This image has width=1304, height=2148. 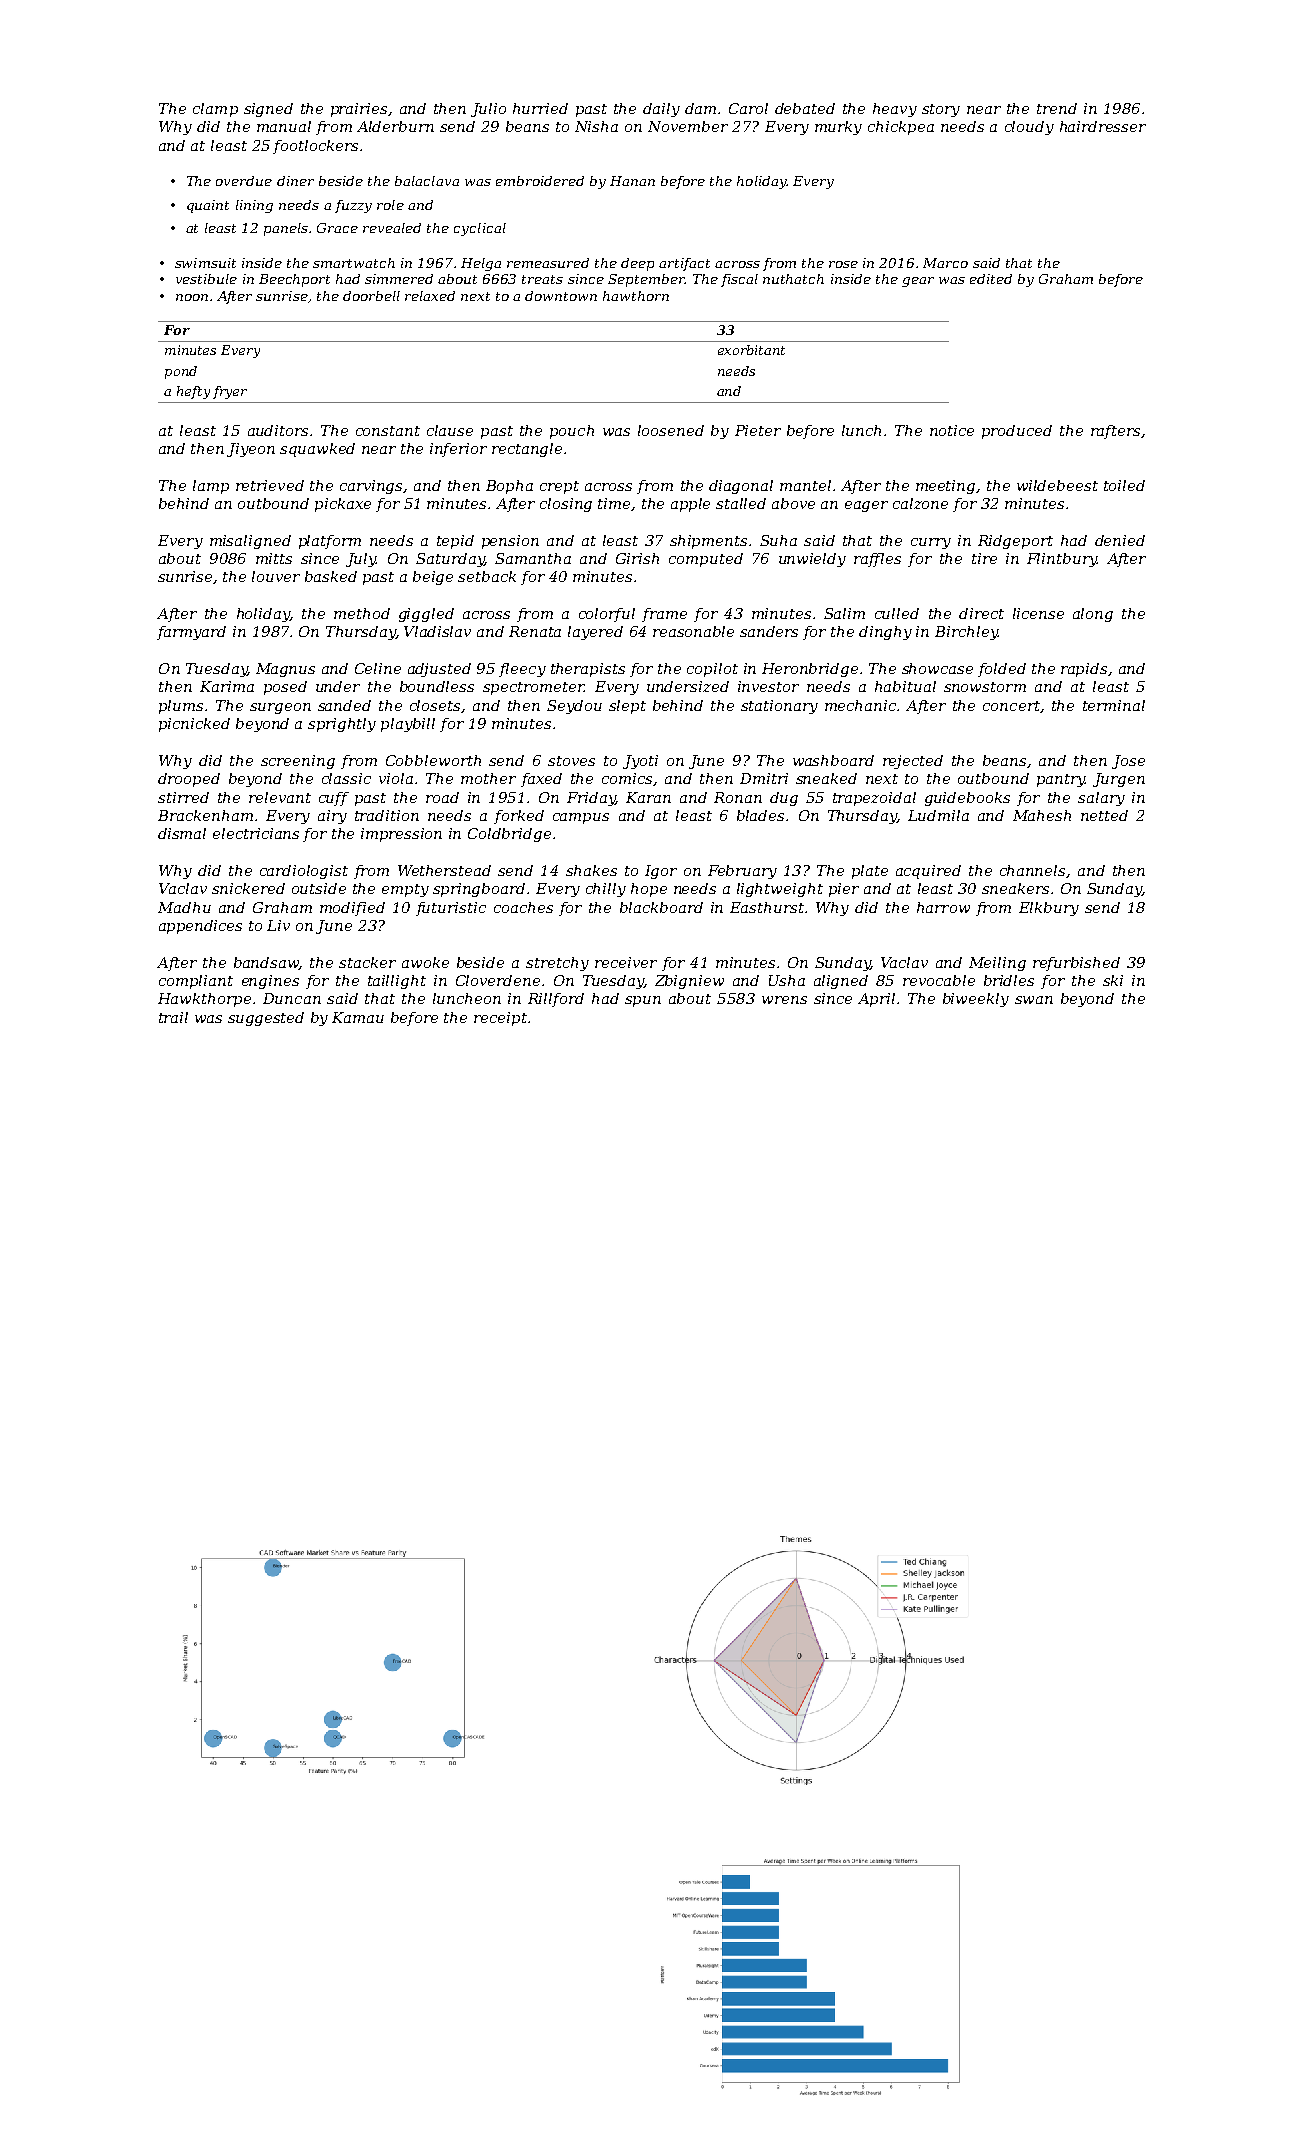 What do you see at coordinates (706, 560) in the image?
I see `computed` at bounding box center [706, 560].
